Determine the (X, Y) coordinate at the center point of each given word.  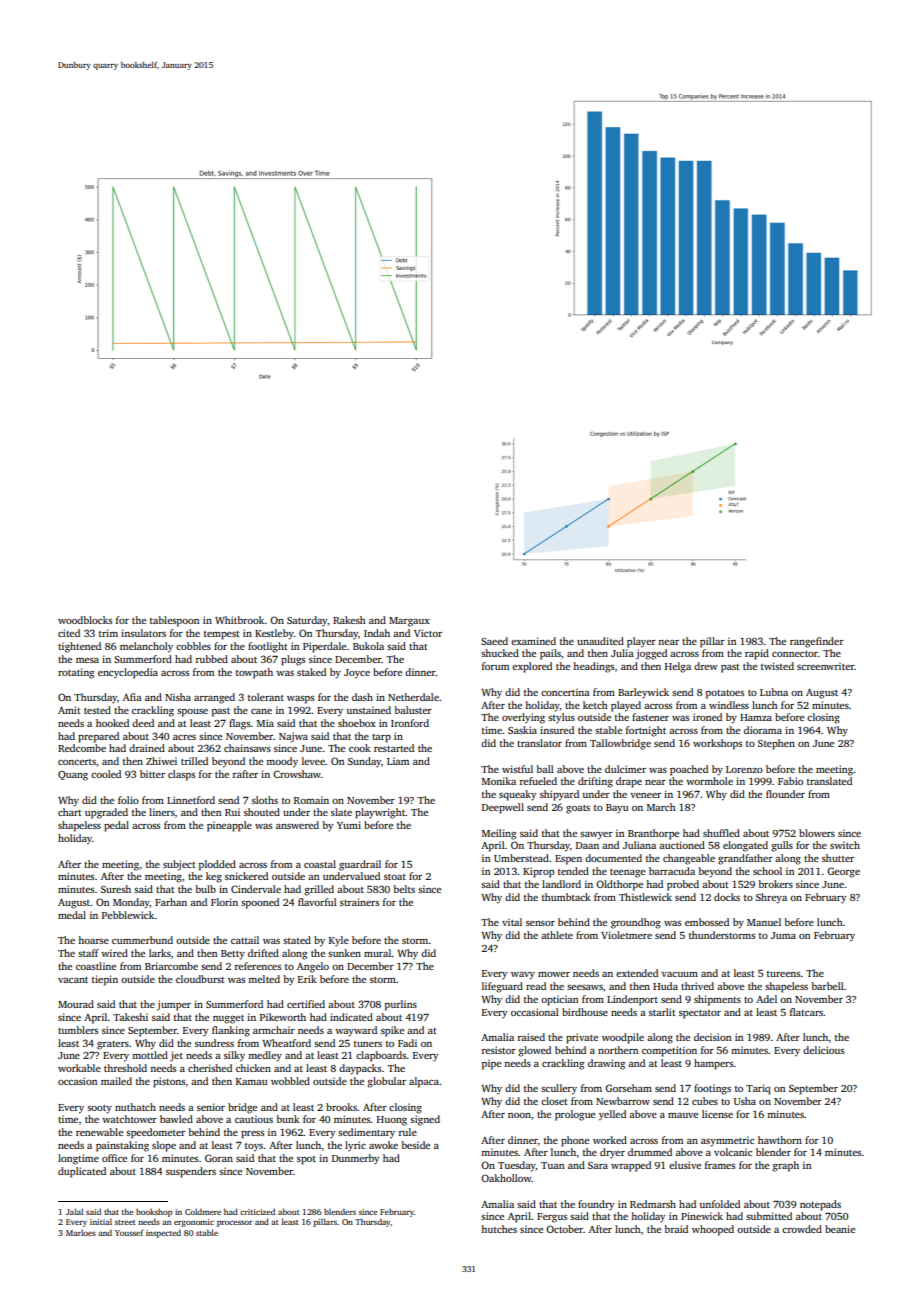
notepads (820, 1205)
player (641, 642)
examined (533, 641)
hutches (499, 1229)
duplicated (82, 1172)
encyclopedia (128, 673)
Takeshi (130, 1017)
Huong (392, 1121)
